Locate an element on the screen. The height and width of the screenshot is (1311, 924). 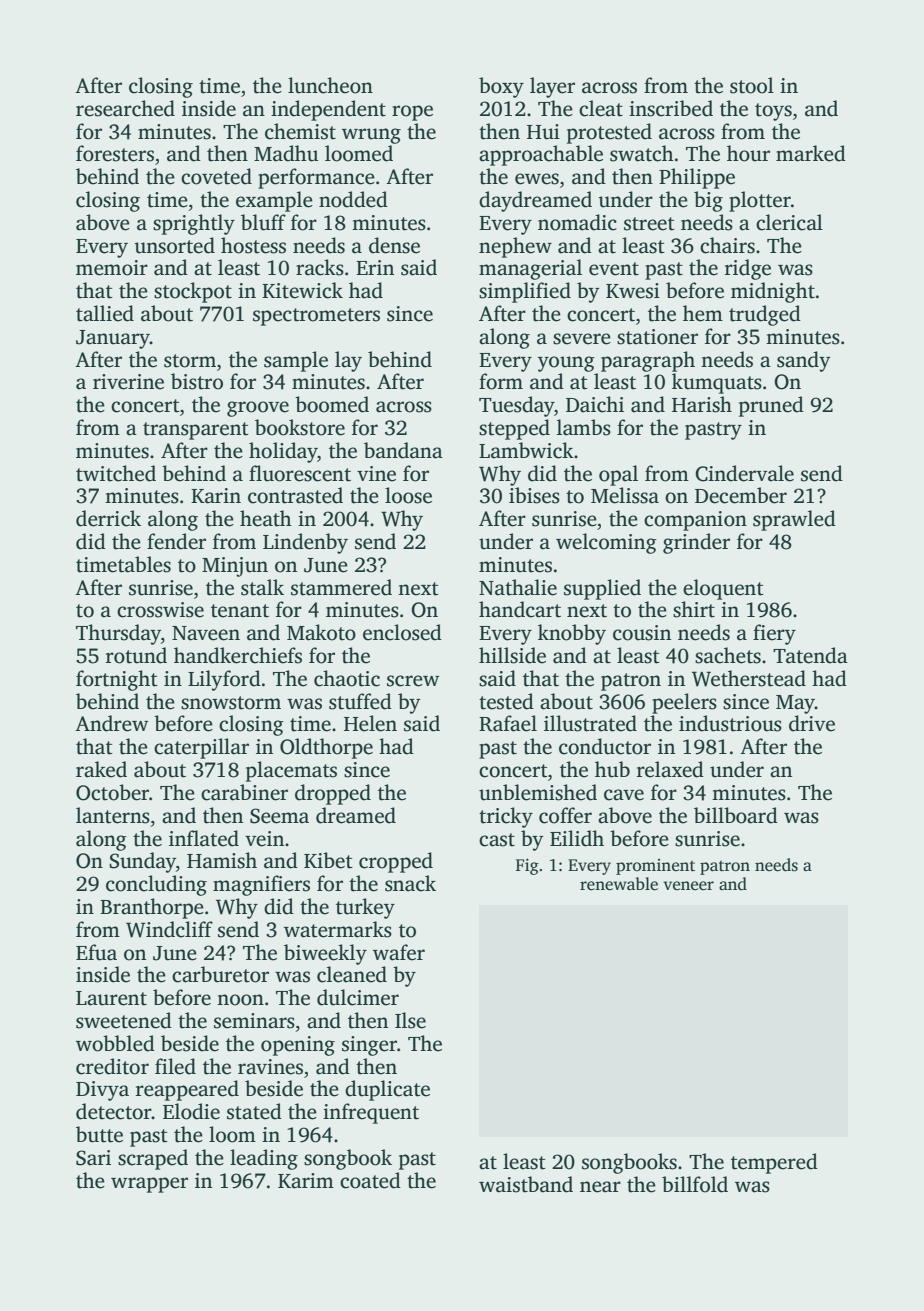
fortnight is located at coordinates (117, 680).
